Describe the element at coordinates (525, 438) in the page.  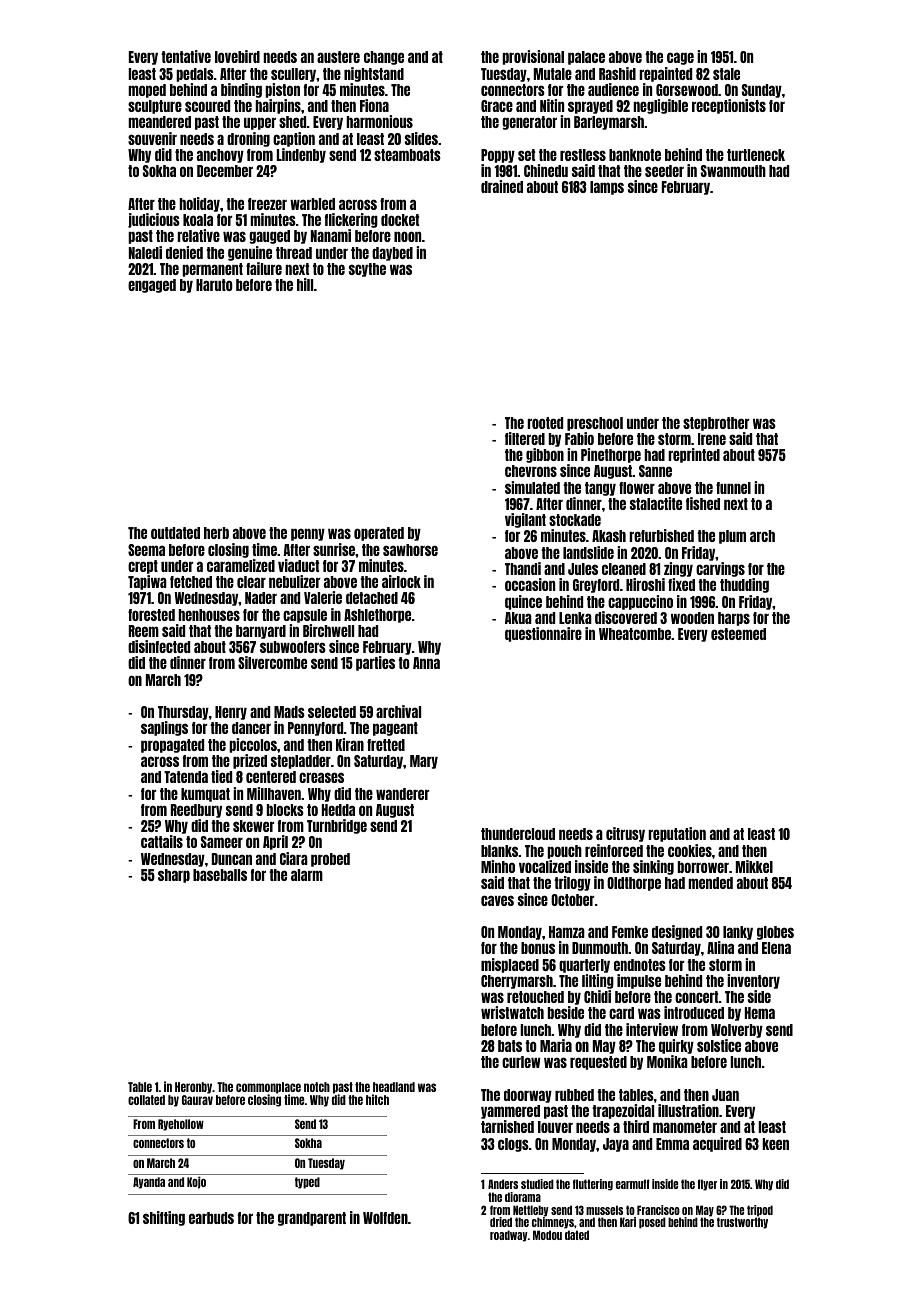
I see `filtered` at that location.
